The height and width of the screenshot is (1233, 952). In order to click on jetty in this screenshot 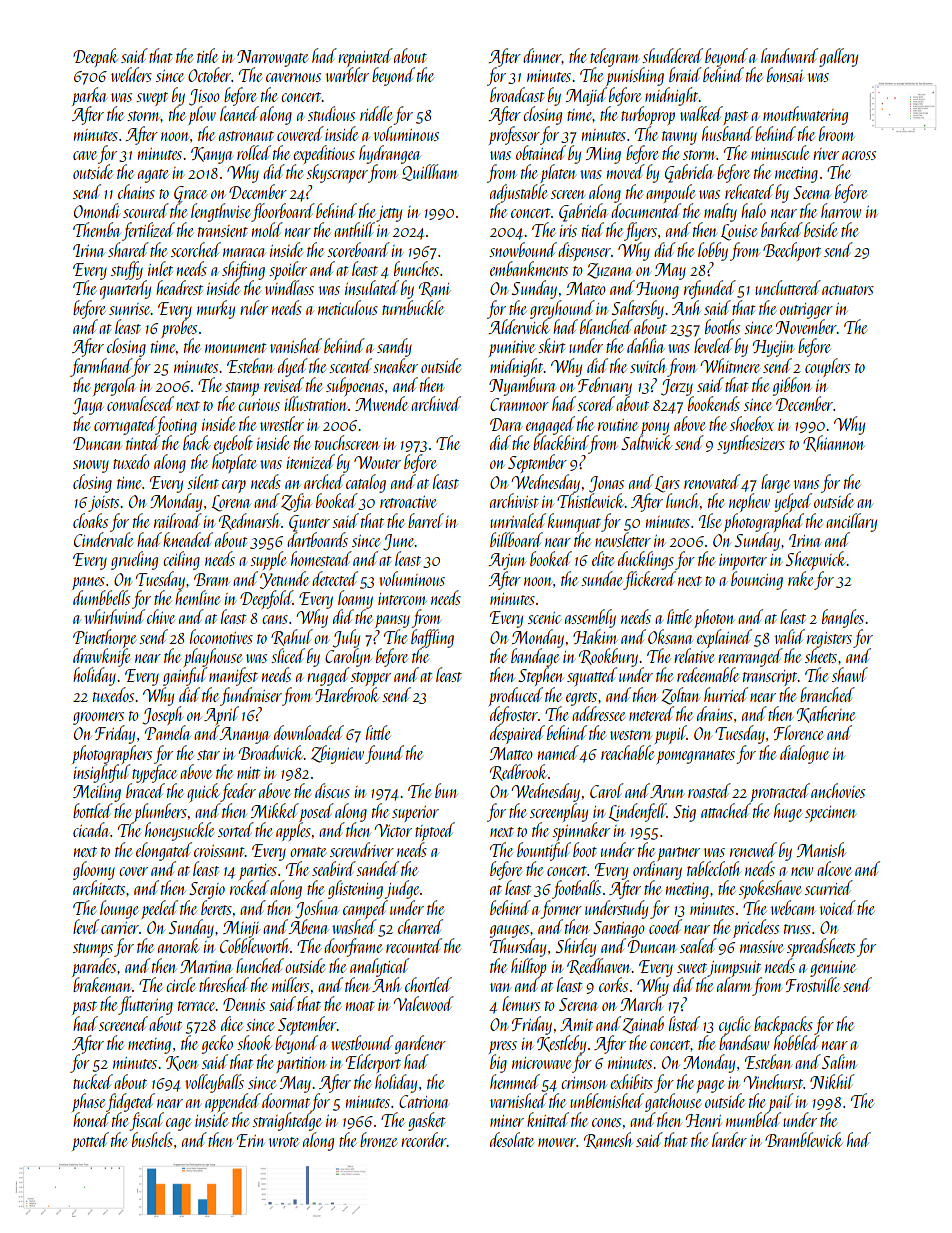, I will do `click(389, 214)`.
